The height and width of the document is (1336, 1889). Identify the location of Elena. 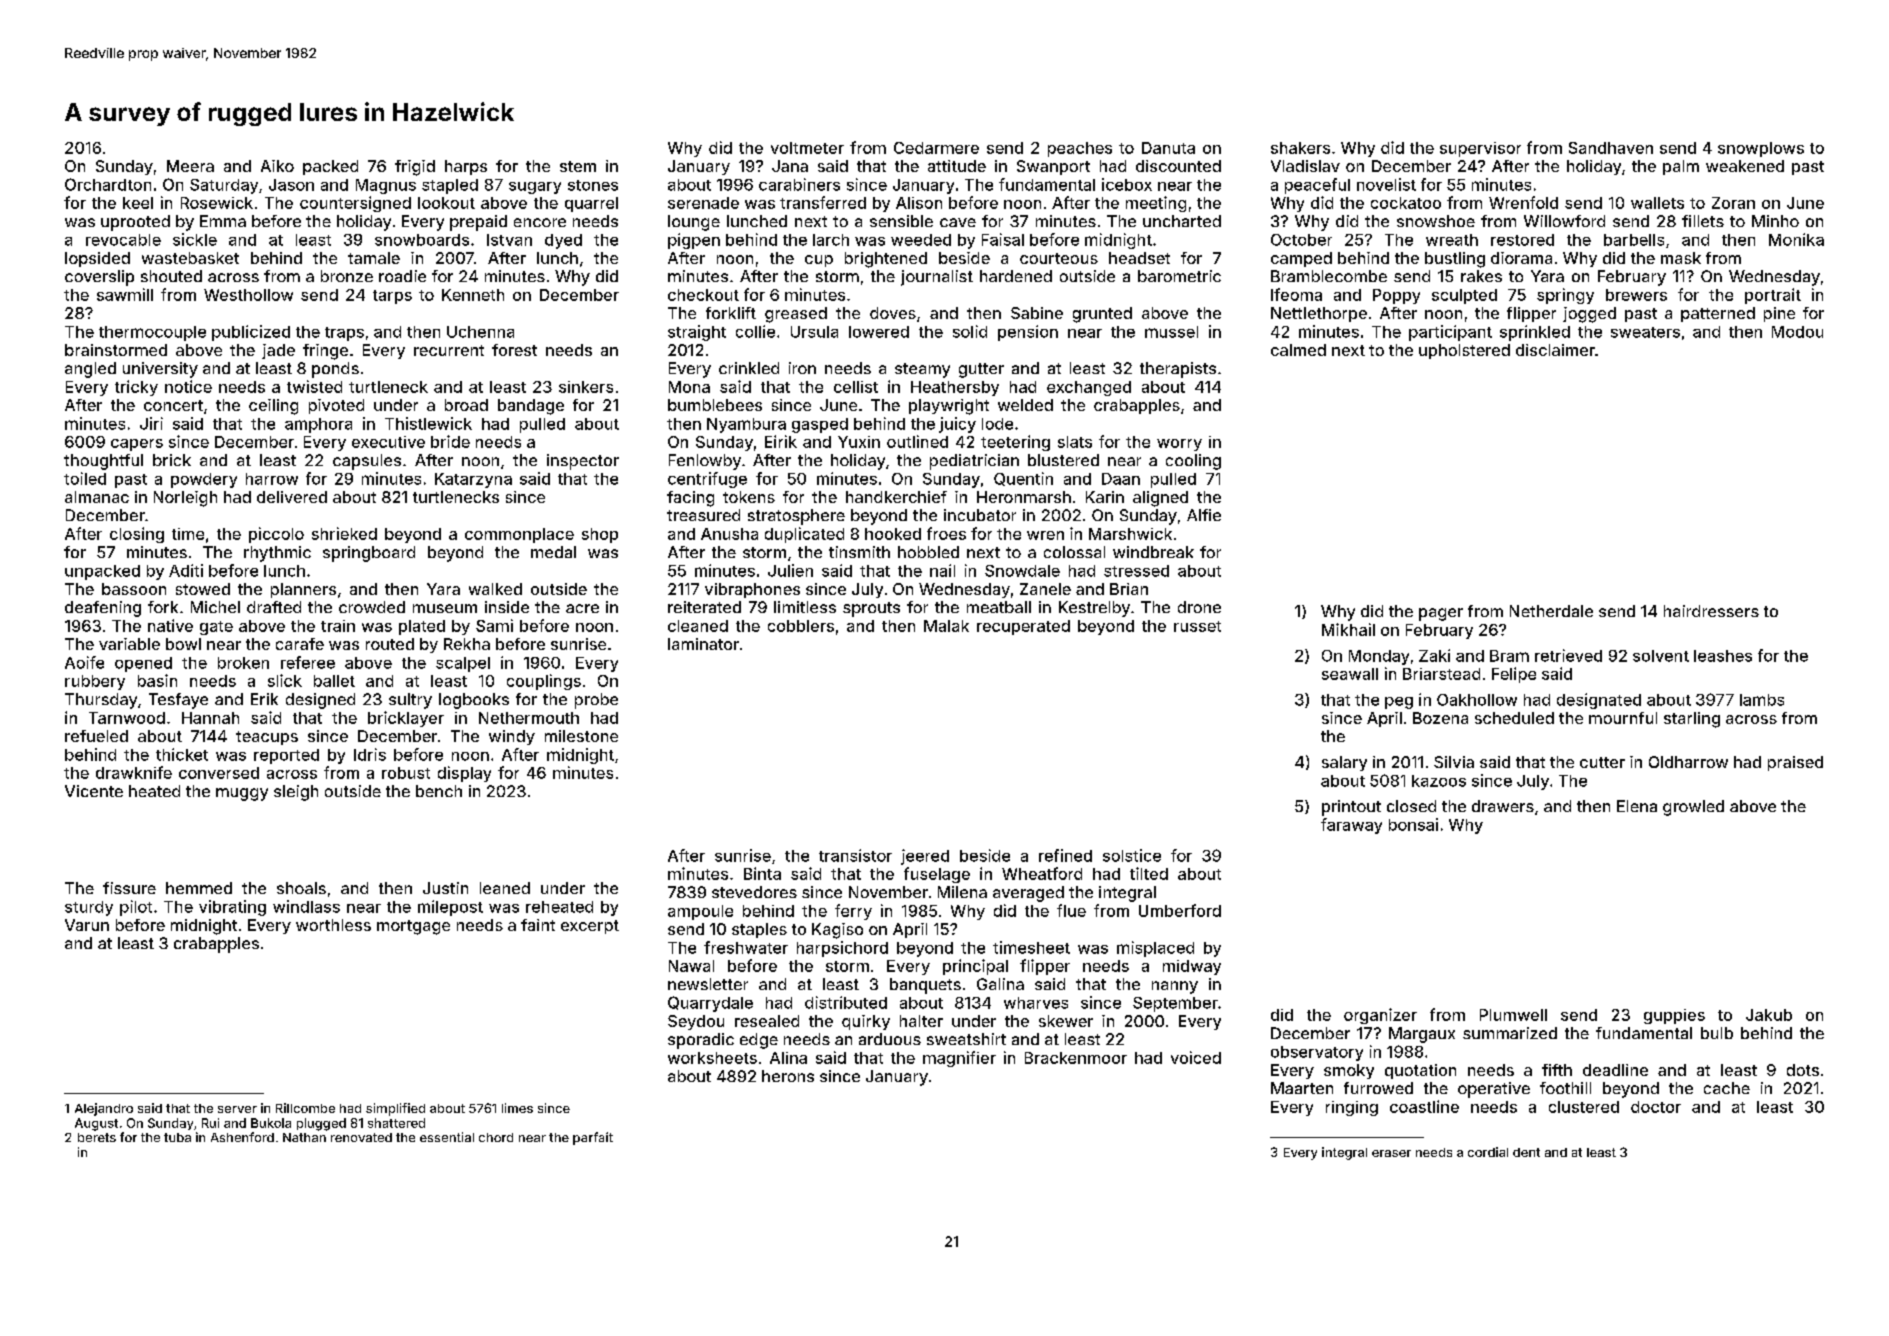
(1637, 806).
